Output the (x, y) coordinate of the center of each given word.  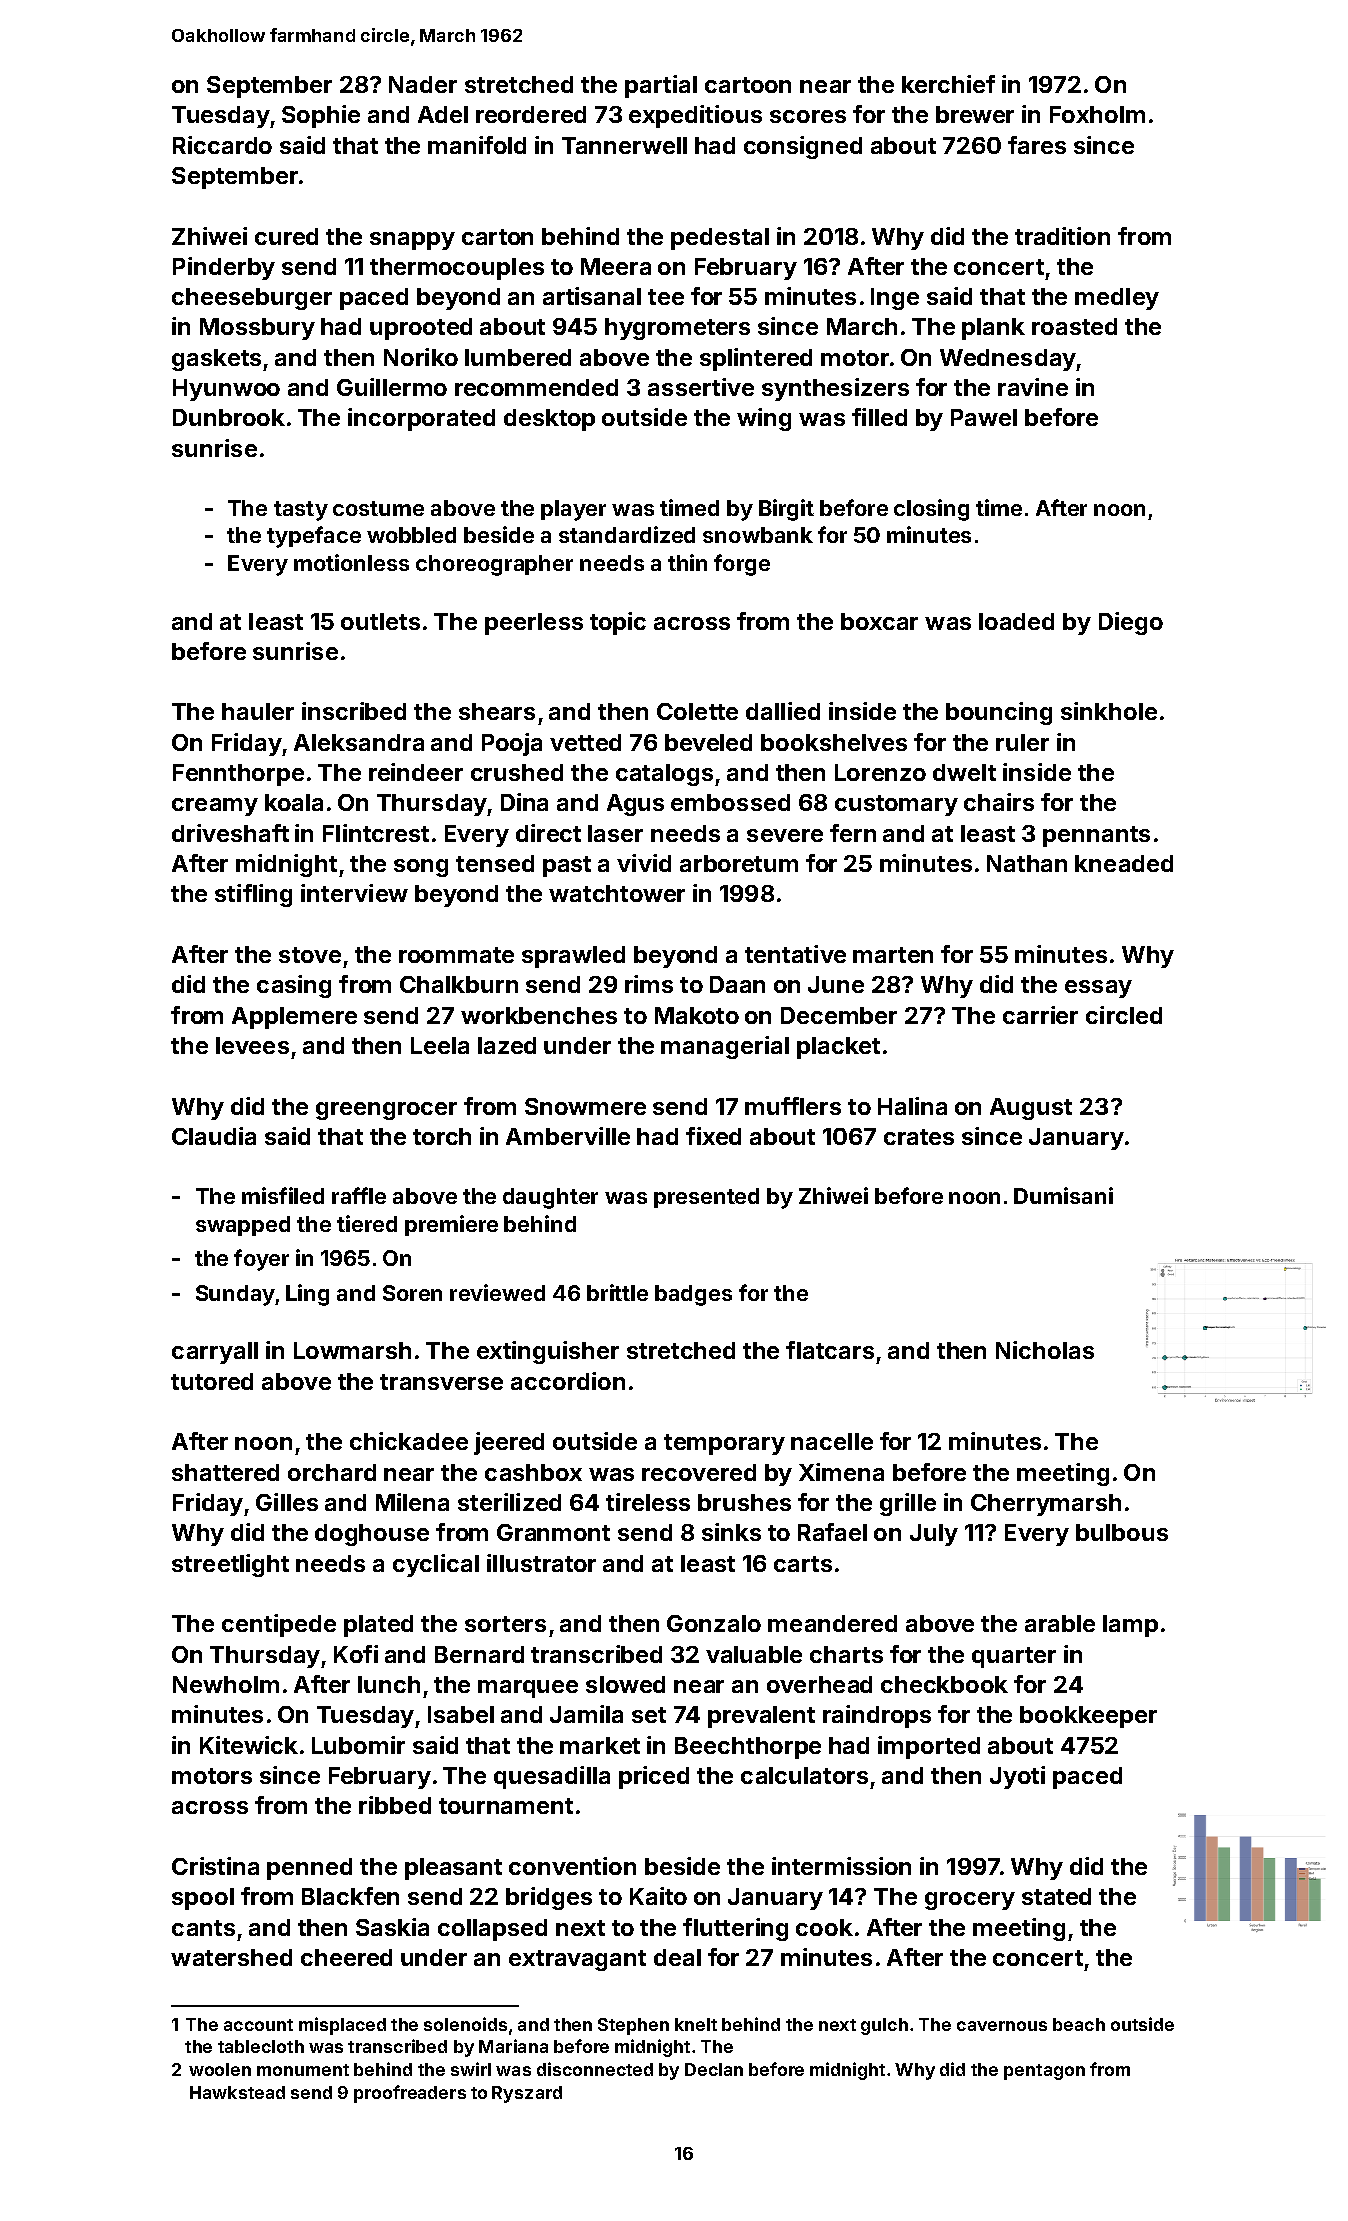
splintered (756, 359)
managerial (725, 1047)
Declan (714, 2069)
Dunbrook (229, 417)
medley (1117, 299)
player (573, 510)
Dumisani (1063, 1195)
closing (931, 510)
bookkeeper (1088, 1717)
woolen (220, 2069)
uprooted (421, 329)
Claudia (214, 1136)
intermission (841, 1866)
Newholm (226, 1684)
